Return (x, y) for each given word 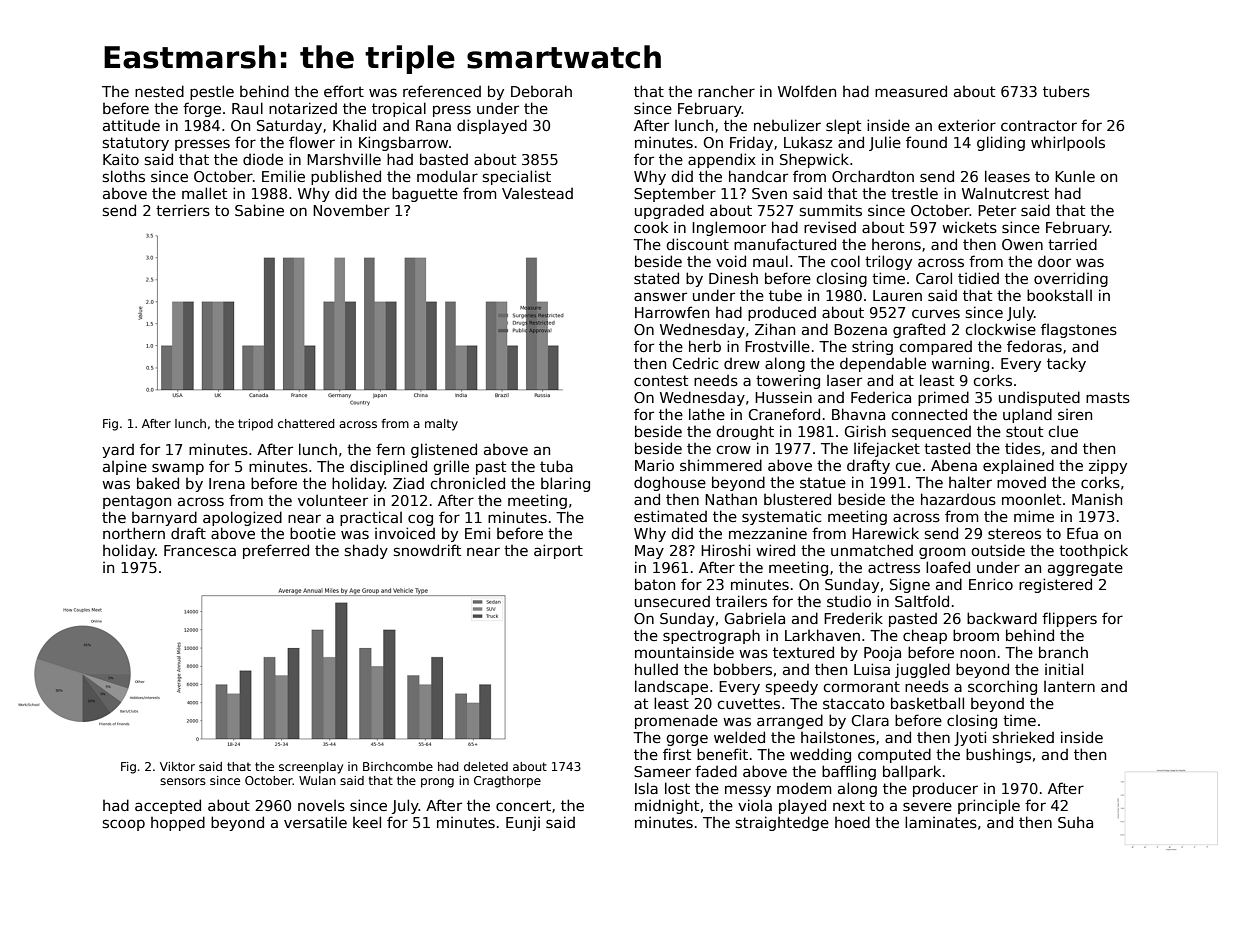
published (346, 177)
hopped (178, 823)
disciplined (388, 467)
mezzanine (768, 533)
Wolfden (807, 91)
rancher (726, 91)
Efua (1082, 533)
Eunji (523, 824)
